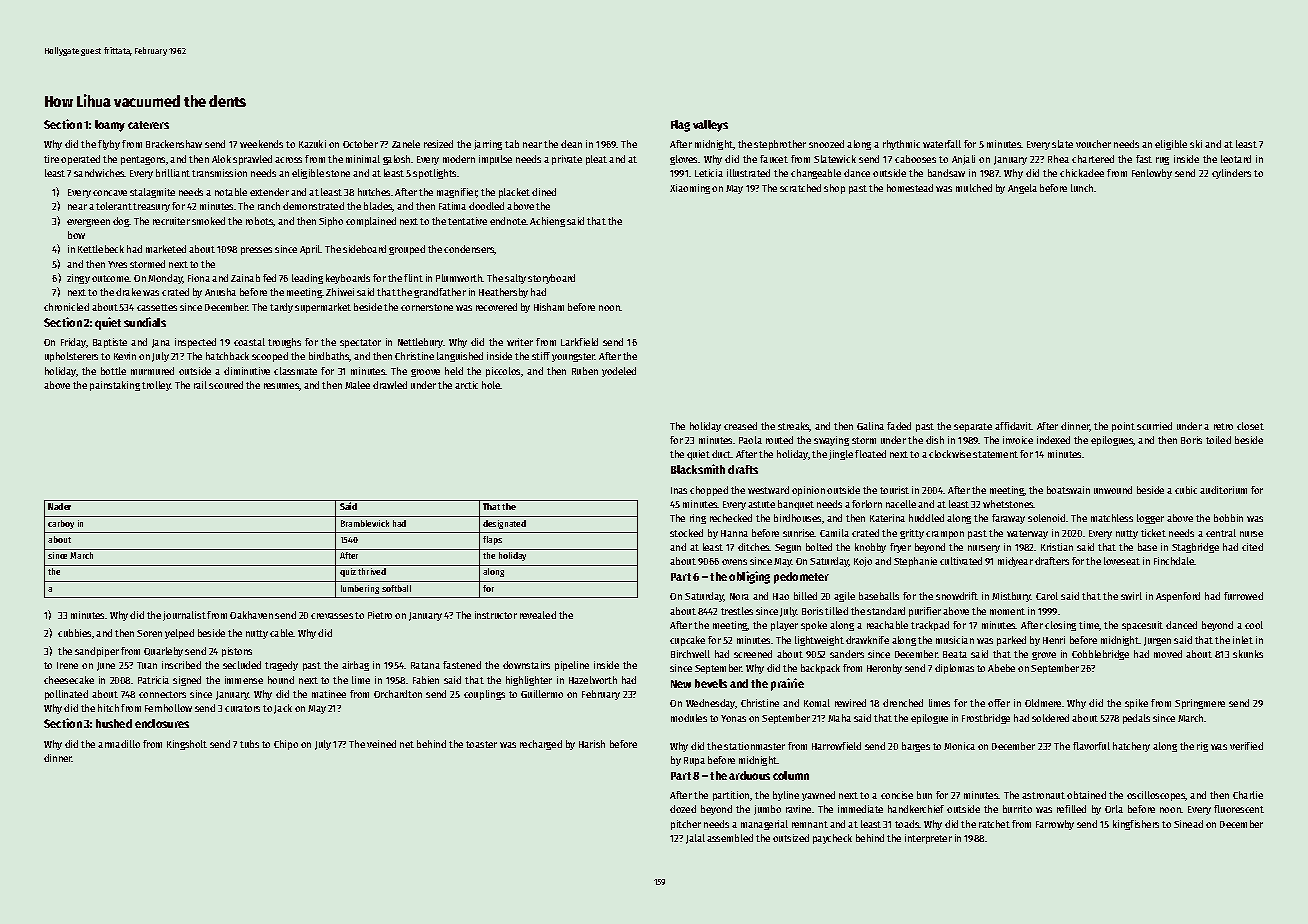 The width and height of the image is (1308, 924). I want to click on central, so click(1221, 533).
